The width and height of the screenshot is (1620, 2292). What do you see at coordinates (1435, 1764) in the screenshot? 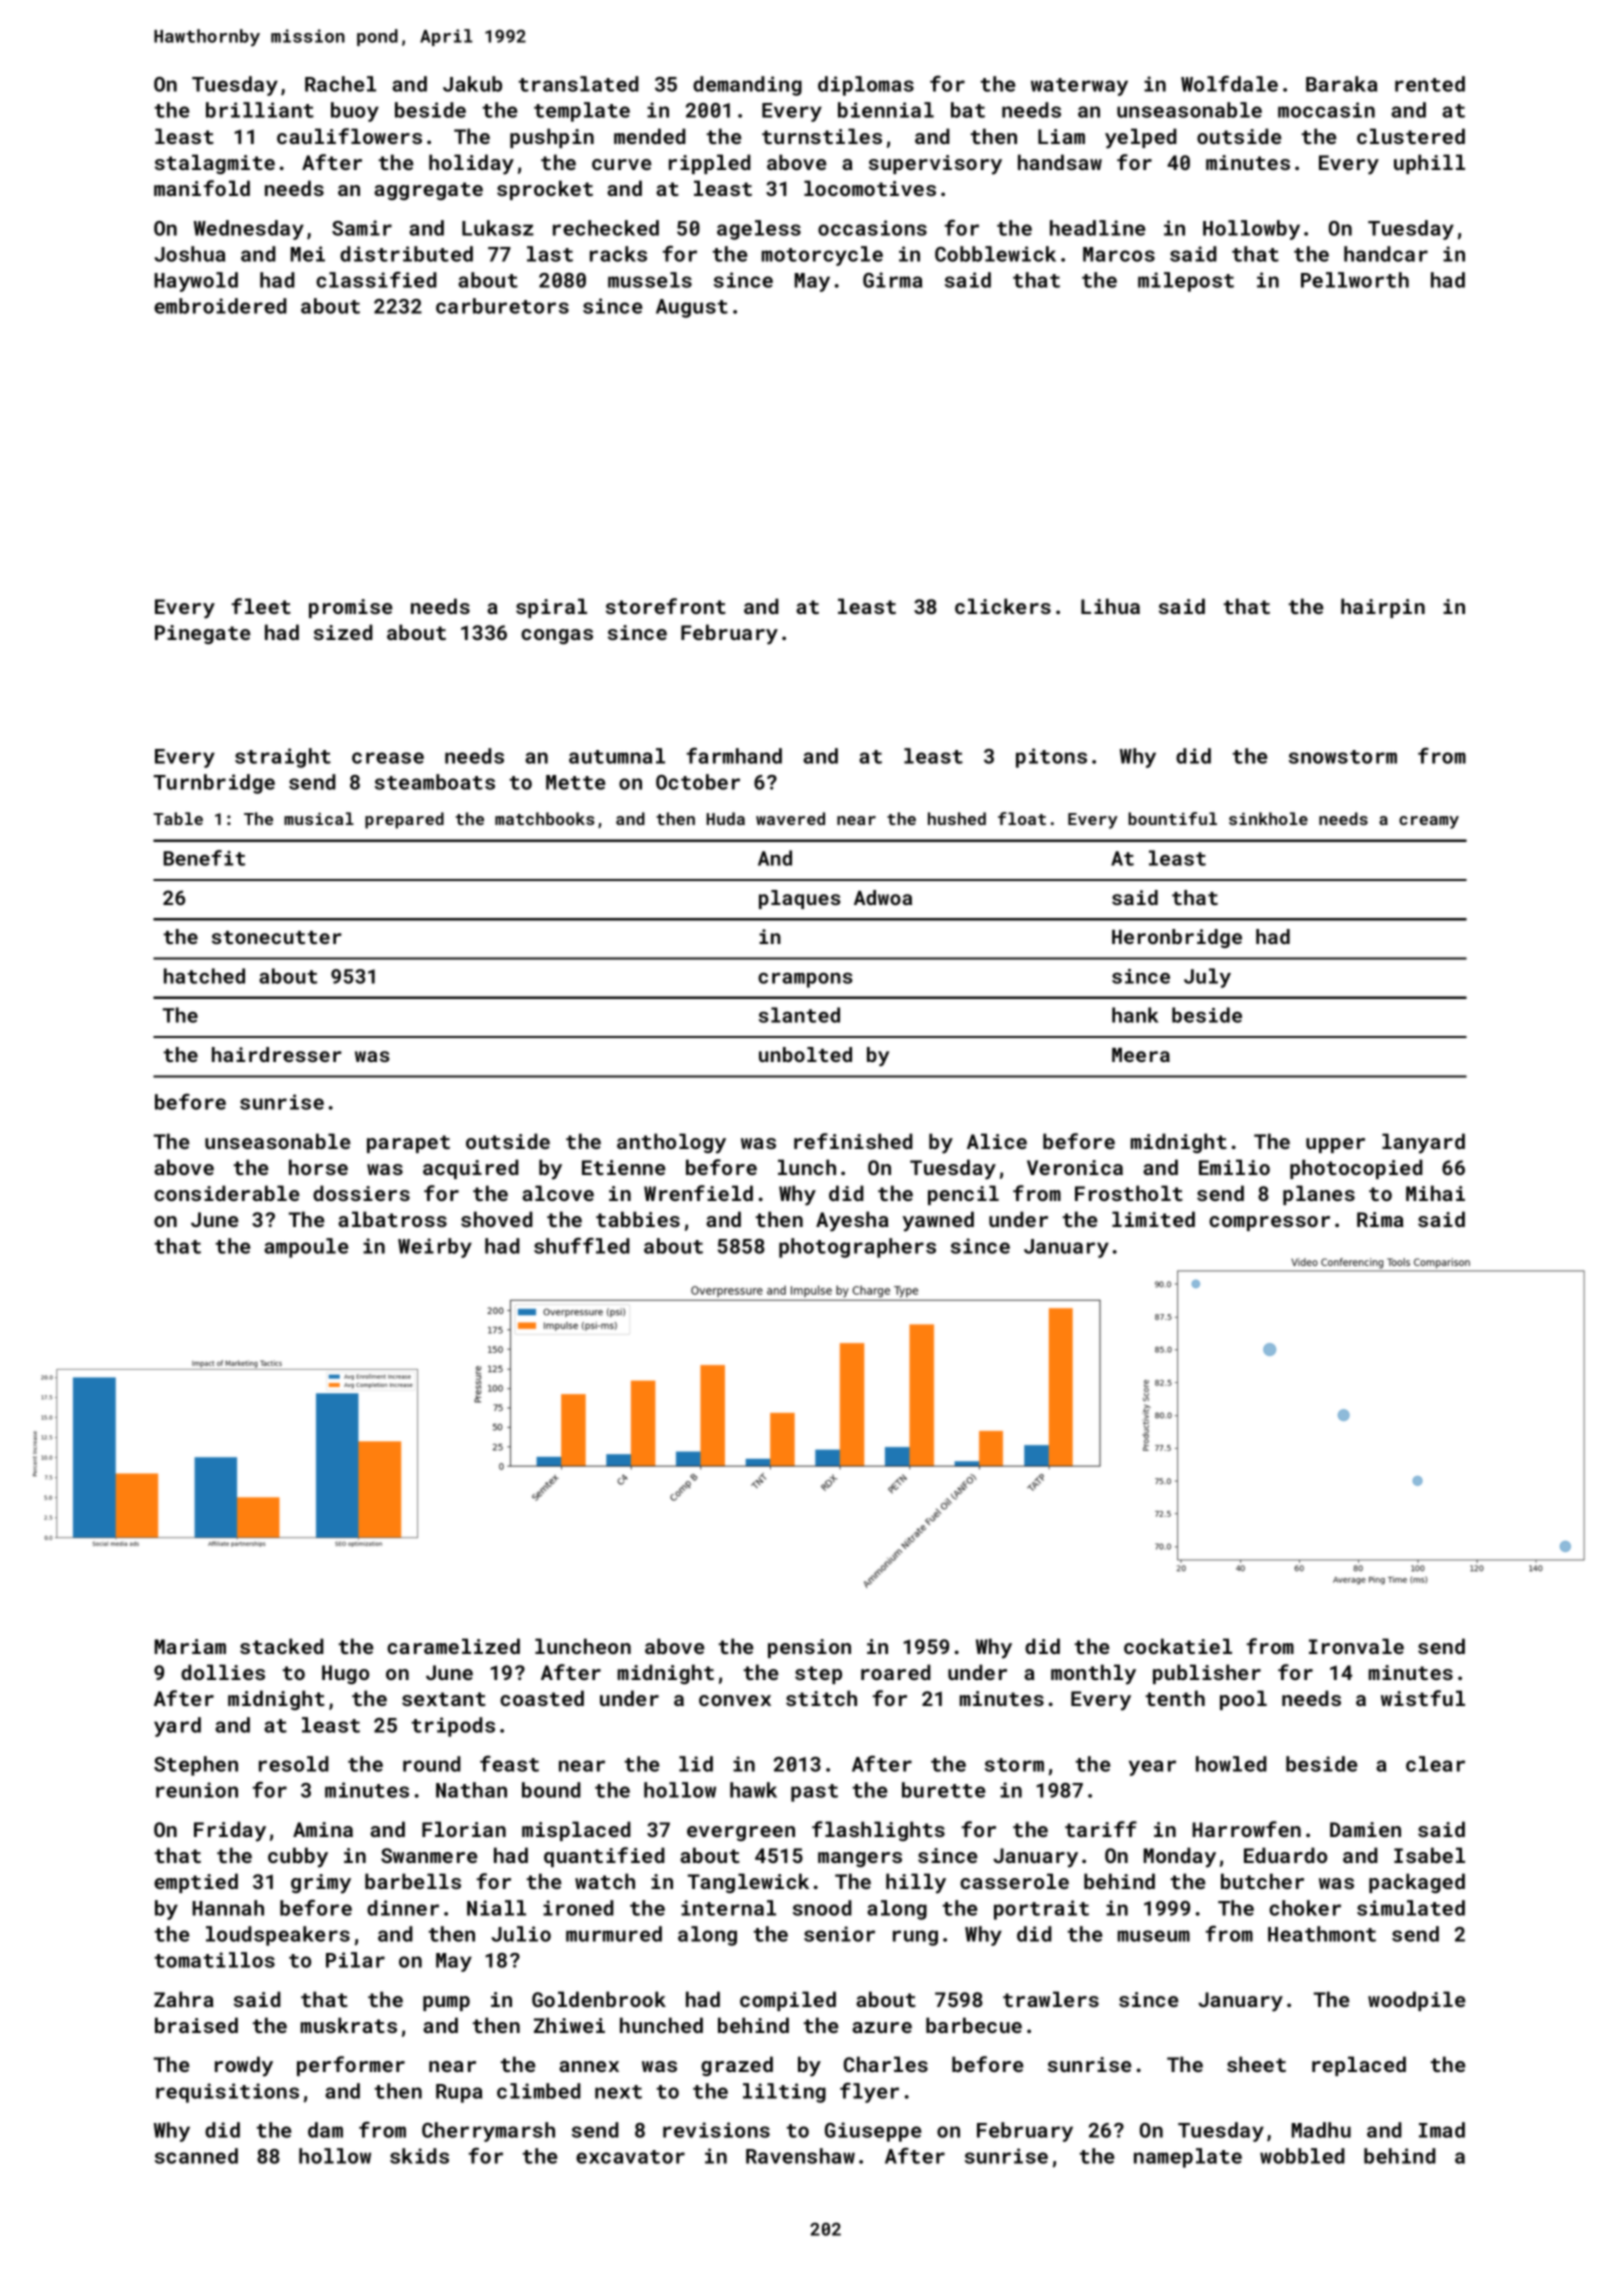
I see `clear` at bounding box center [1435, 1764].
